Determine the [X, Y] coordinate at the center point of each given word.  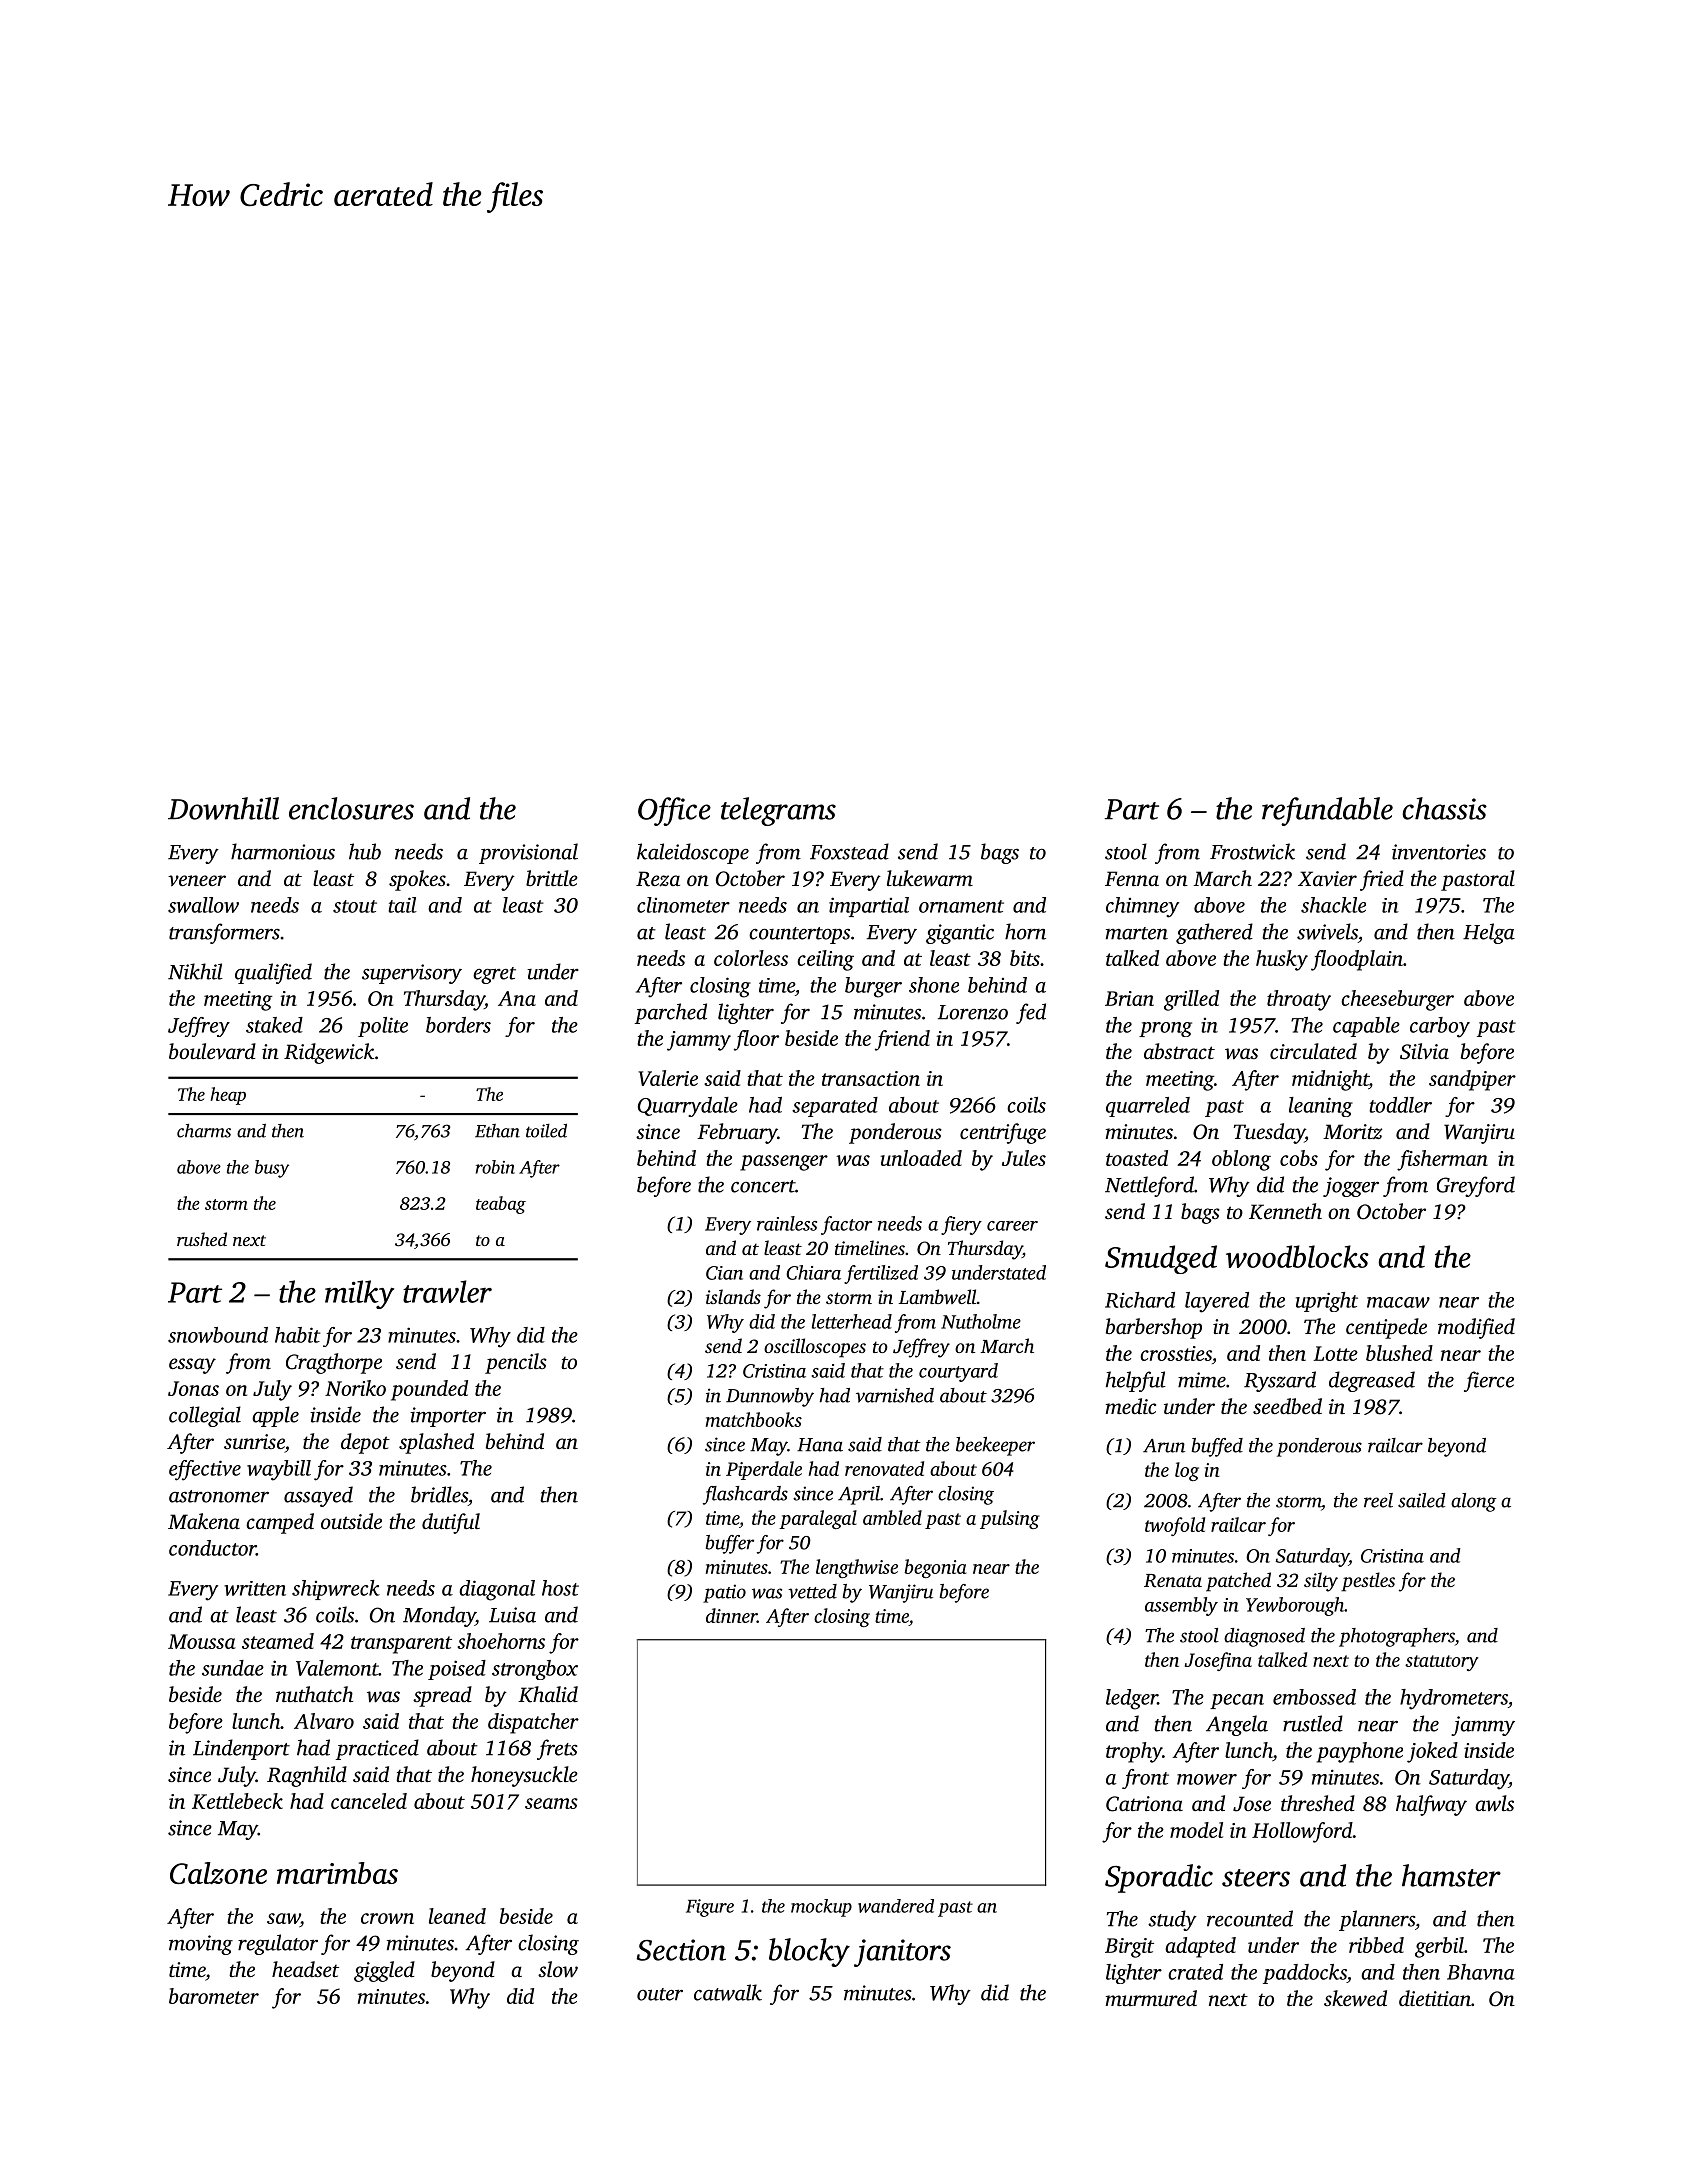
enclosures [351, 808]
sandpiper [1472, 1080]
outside [351, 1521]
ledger [1132, 1699]
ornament [961, 906]
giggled [384, 1971]
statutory [1442, 1663]
